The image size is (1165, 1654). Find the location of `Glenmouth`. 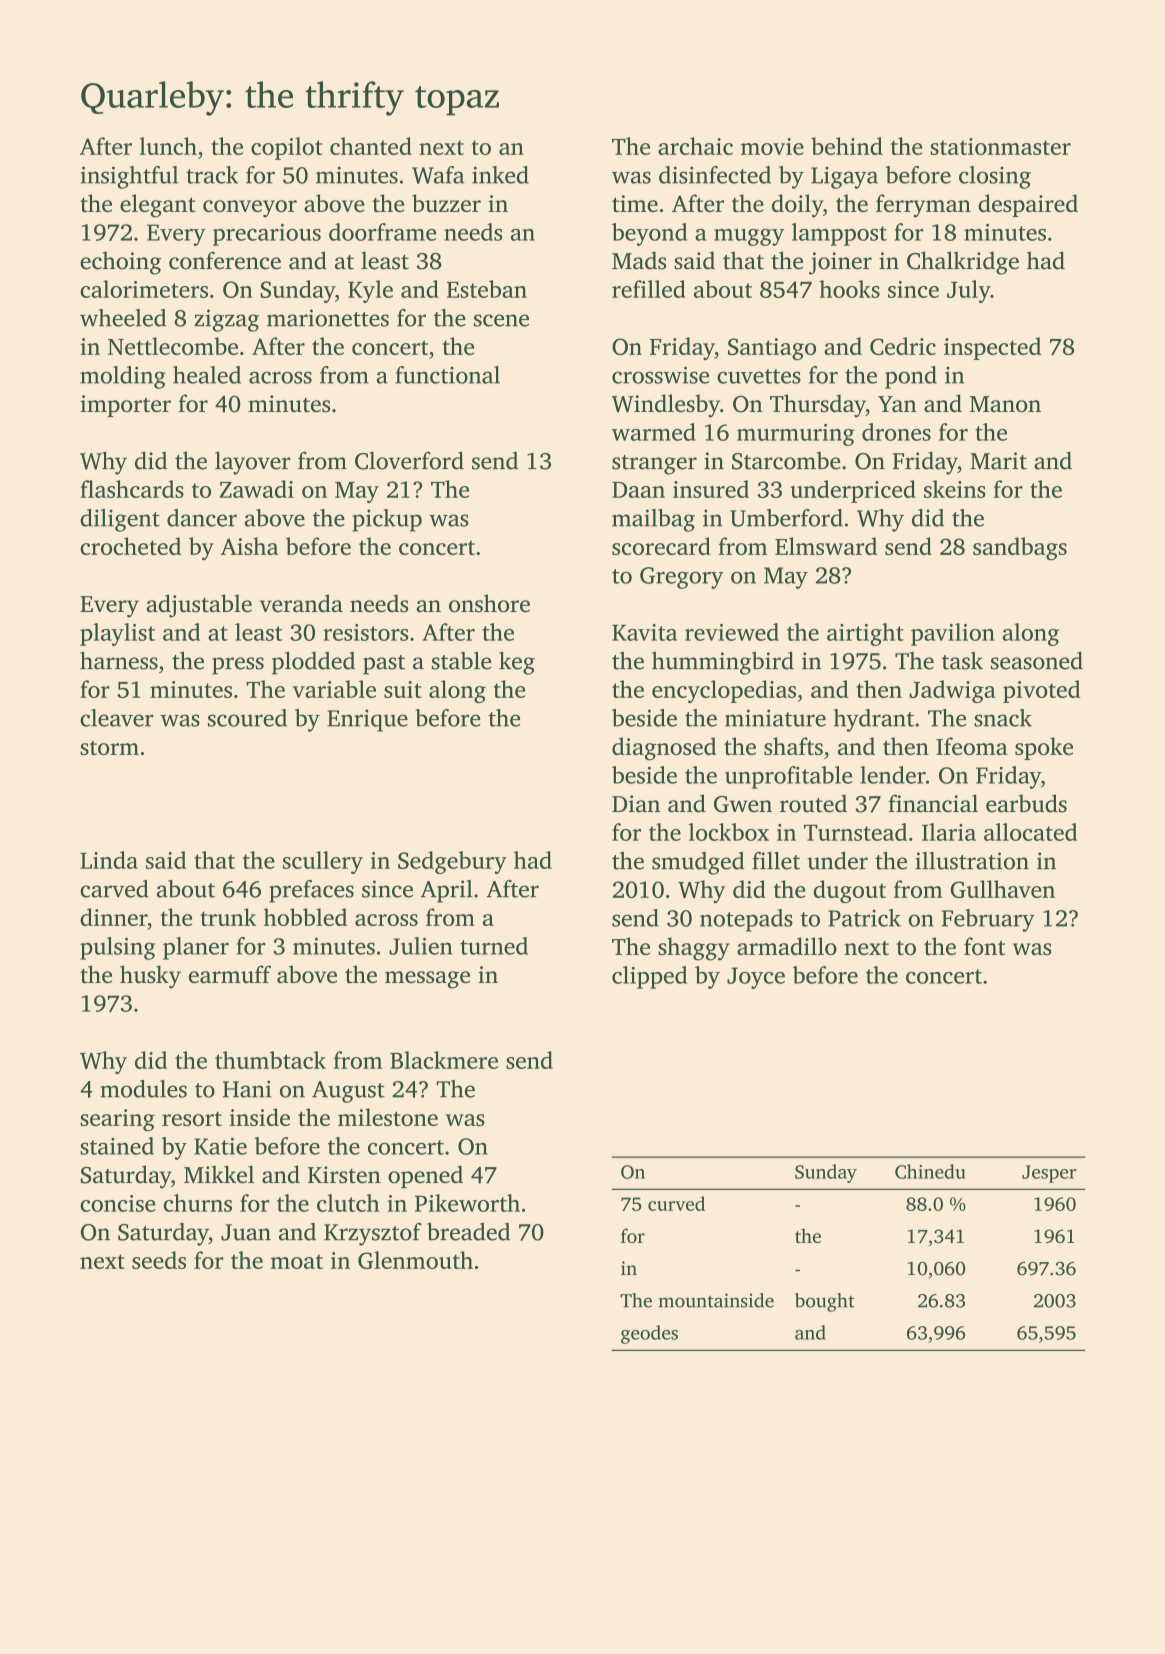

Glenmouth is located at coordinates (415, 1260).
